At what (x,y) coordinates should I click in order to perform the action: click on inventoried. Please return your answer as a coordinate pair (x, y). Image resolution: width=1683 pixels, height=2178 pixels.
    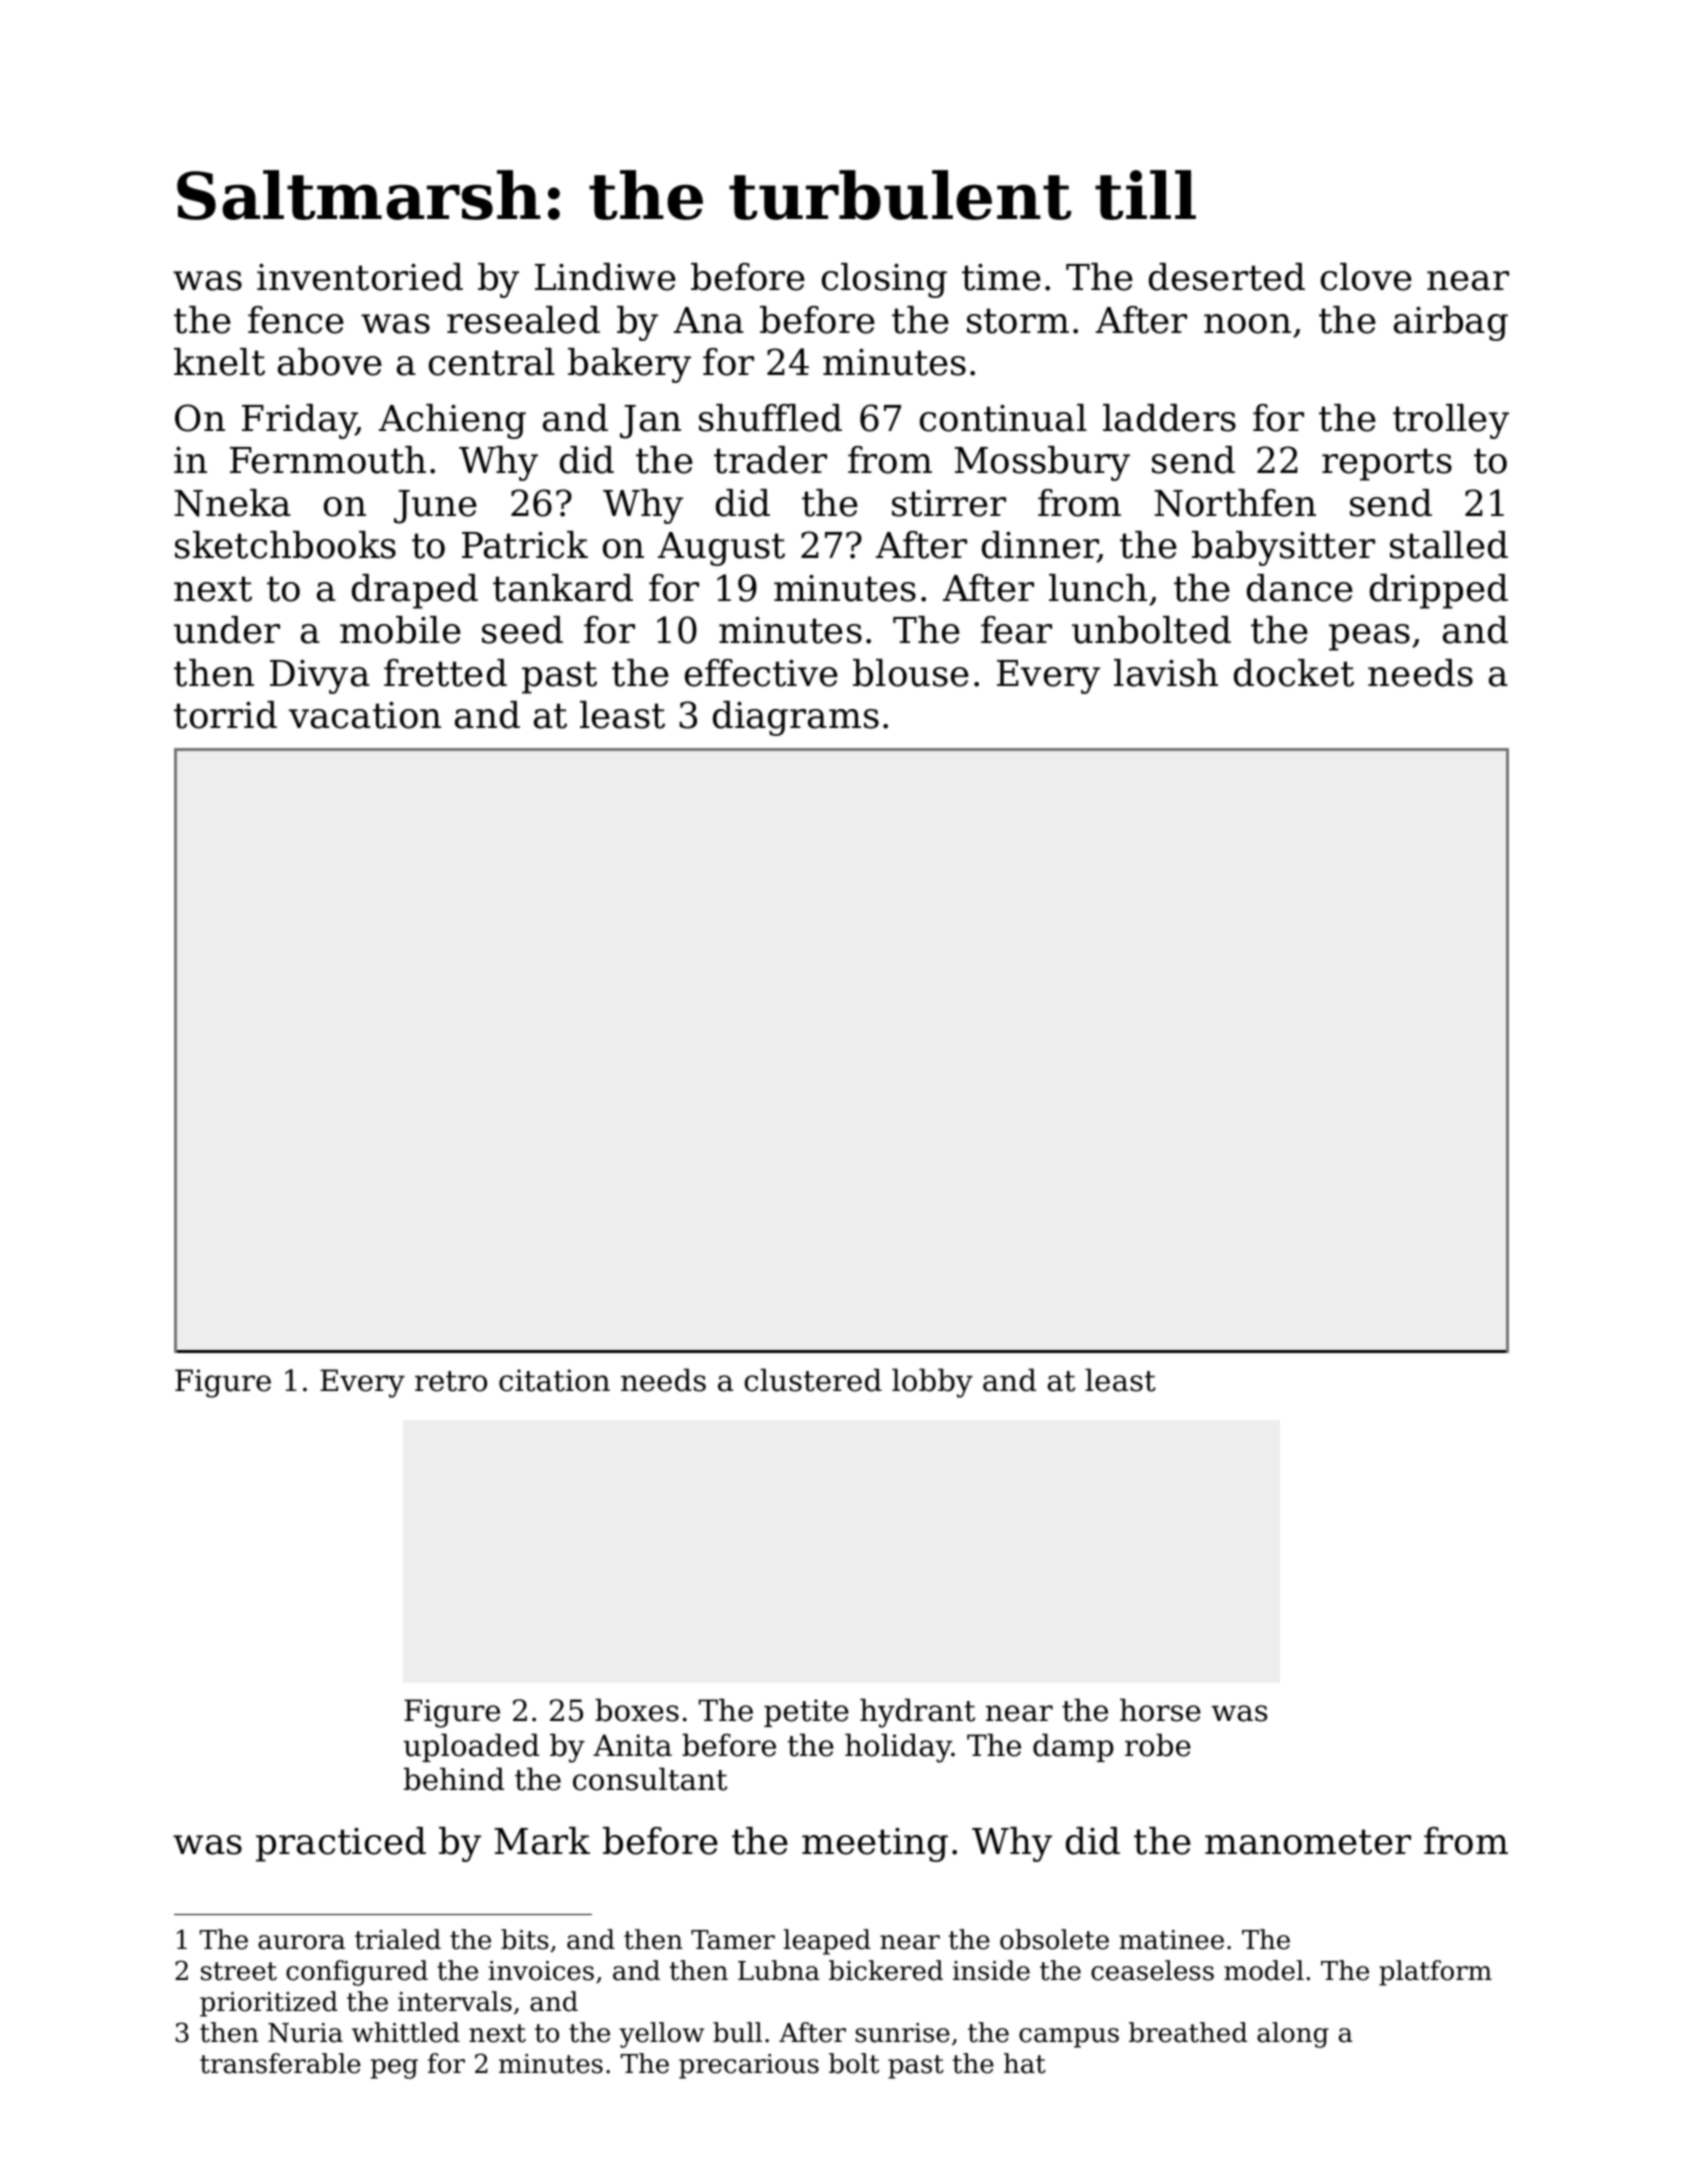
    Looking at the image, I should click on (360, 277).
